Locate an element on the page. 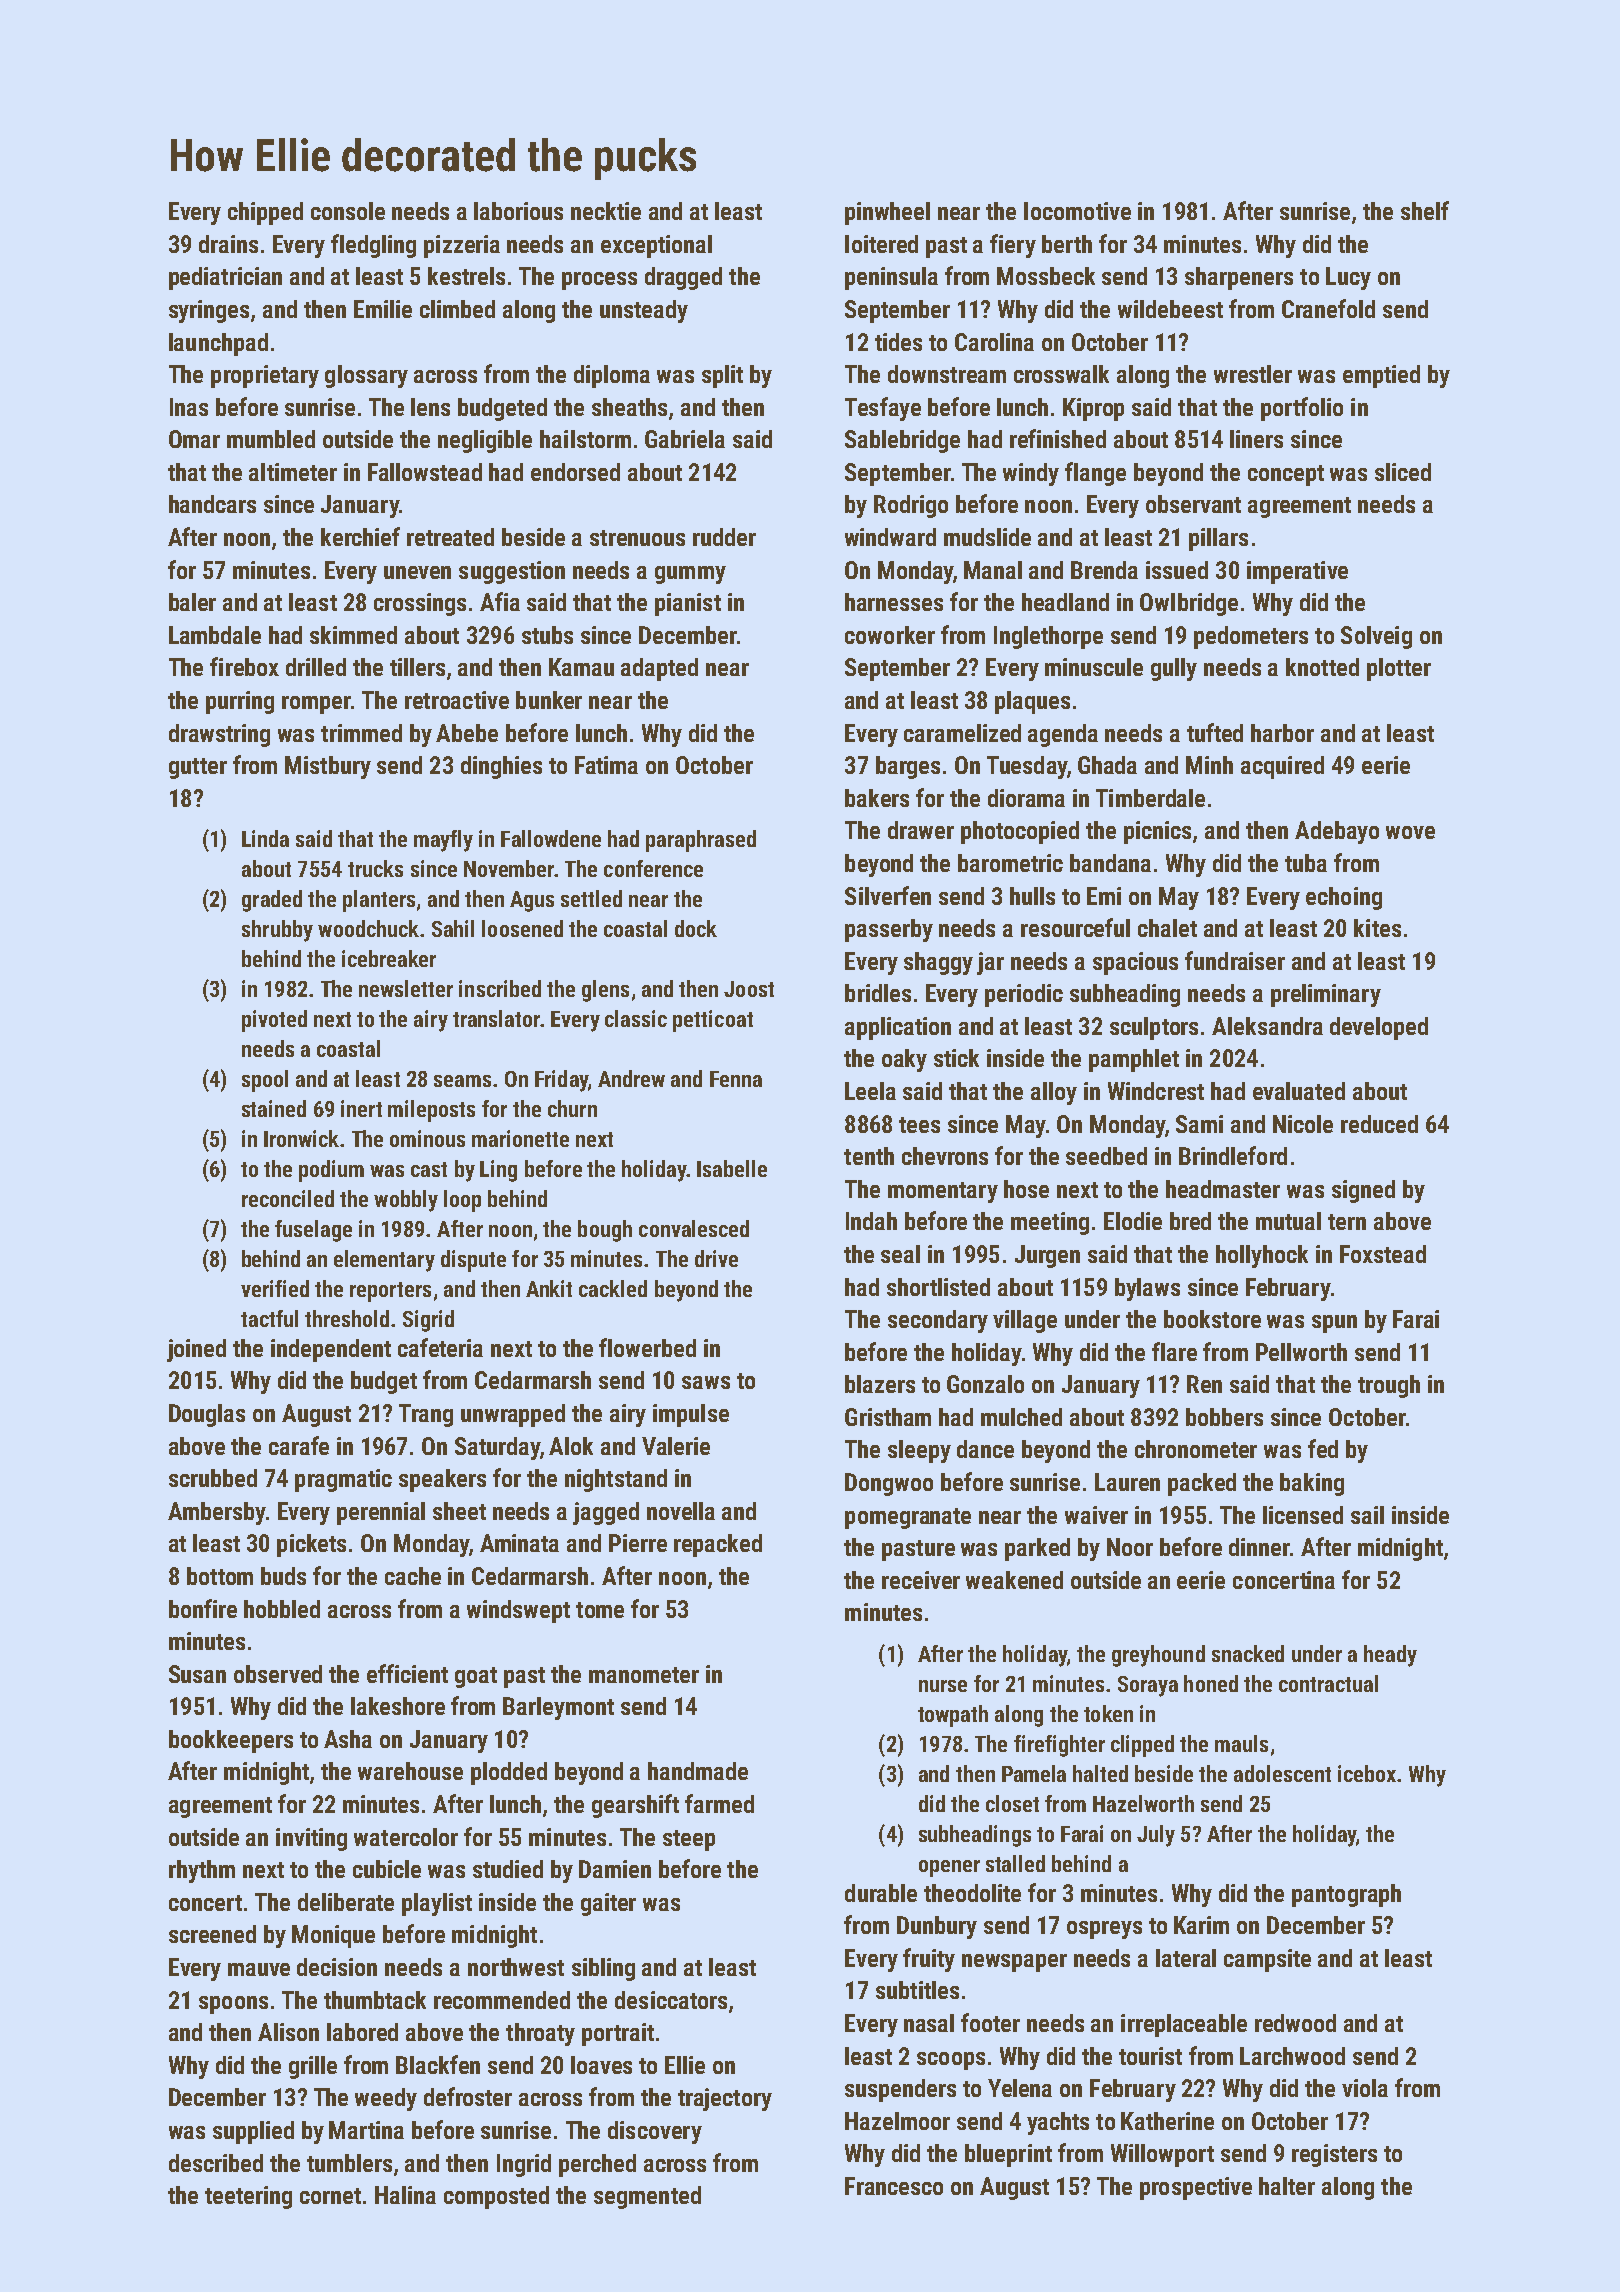 The height and width of the page is (2292, 1620). halter is located at coordinates (1287, 2186).
